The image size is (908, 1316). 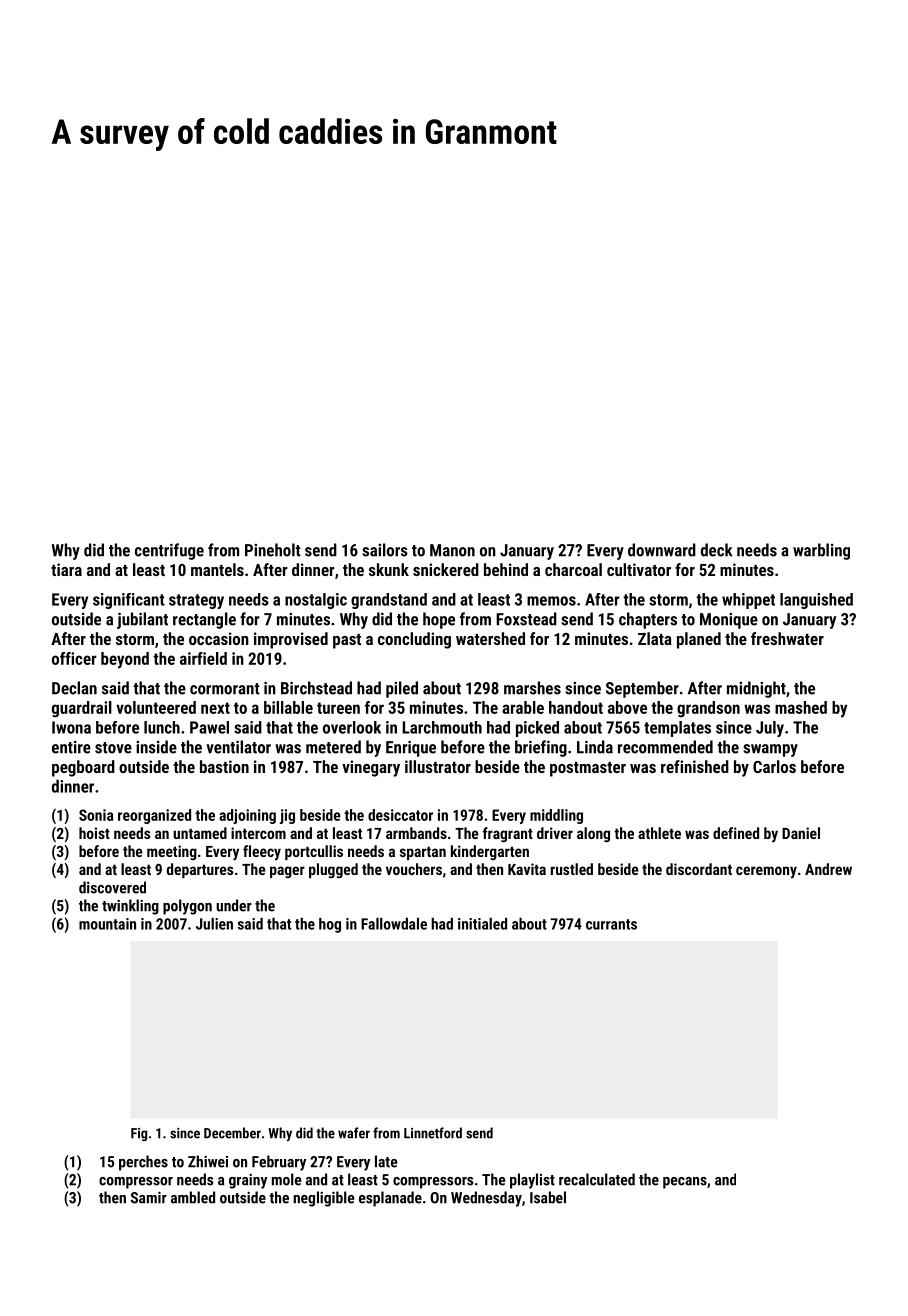 I want to click on Linnetford, so click(x=433, y=1133).
